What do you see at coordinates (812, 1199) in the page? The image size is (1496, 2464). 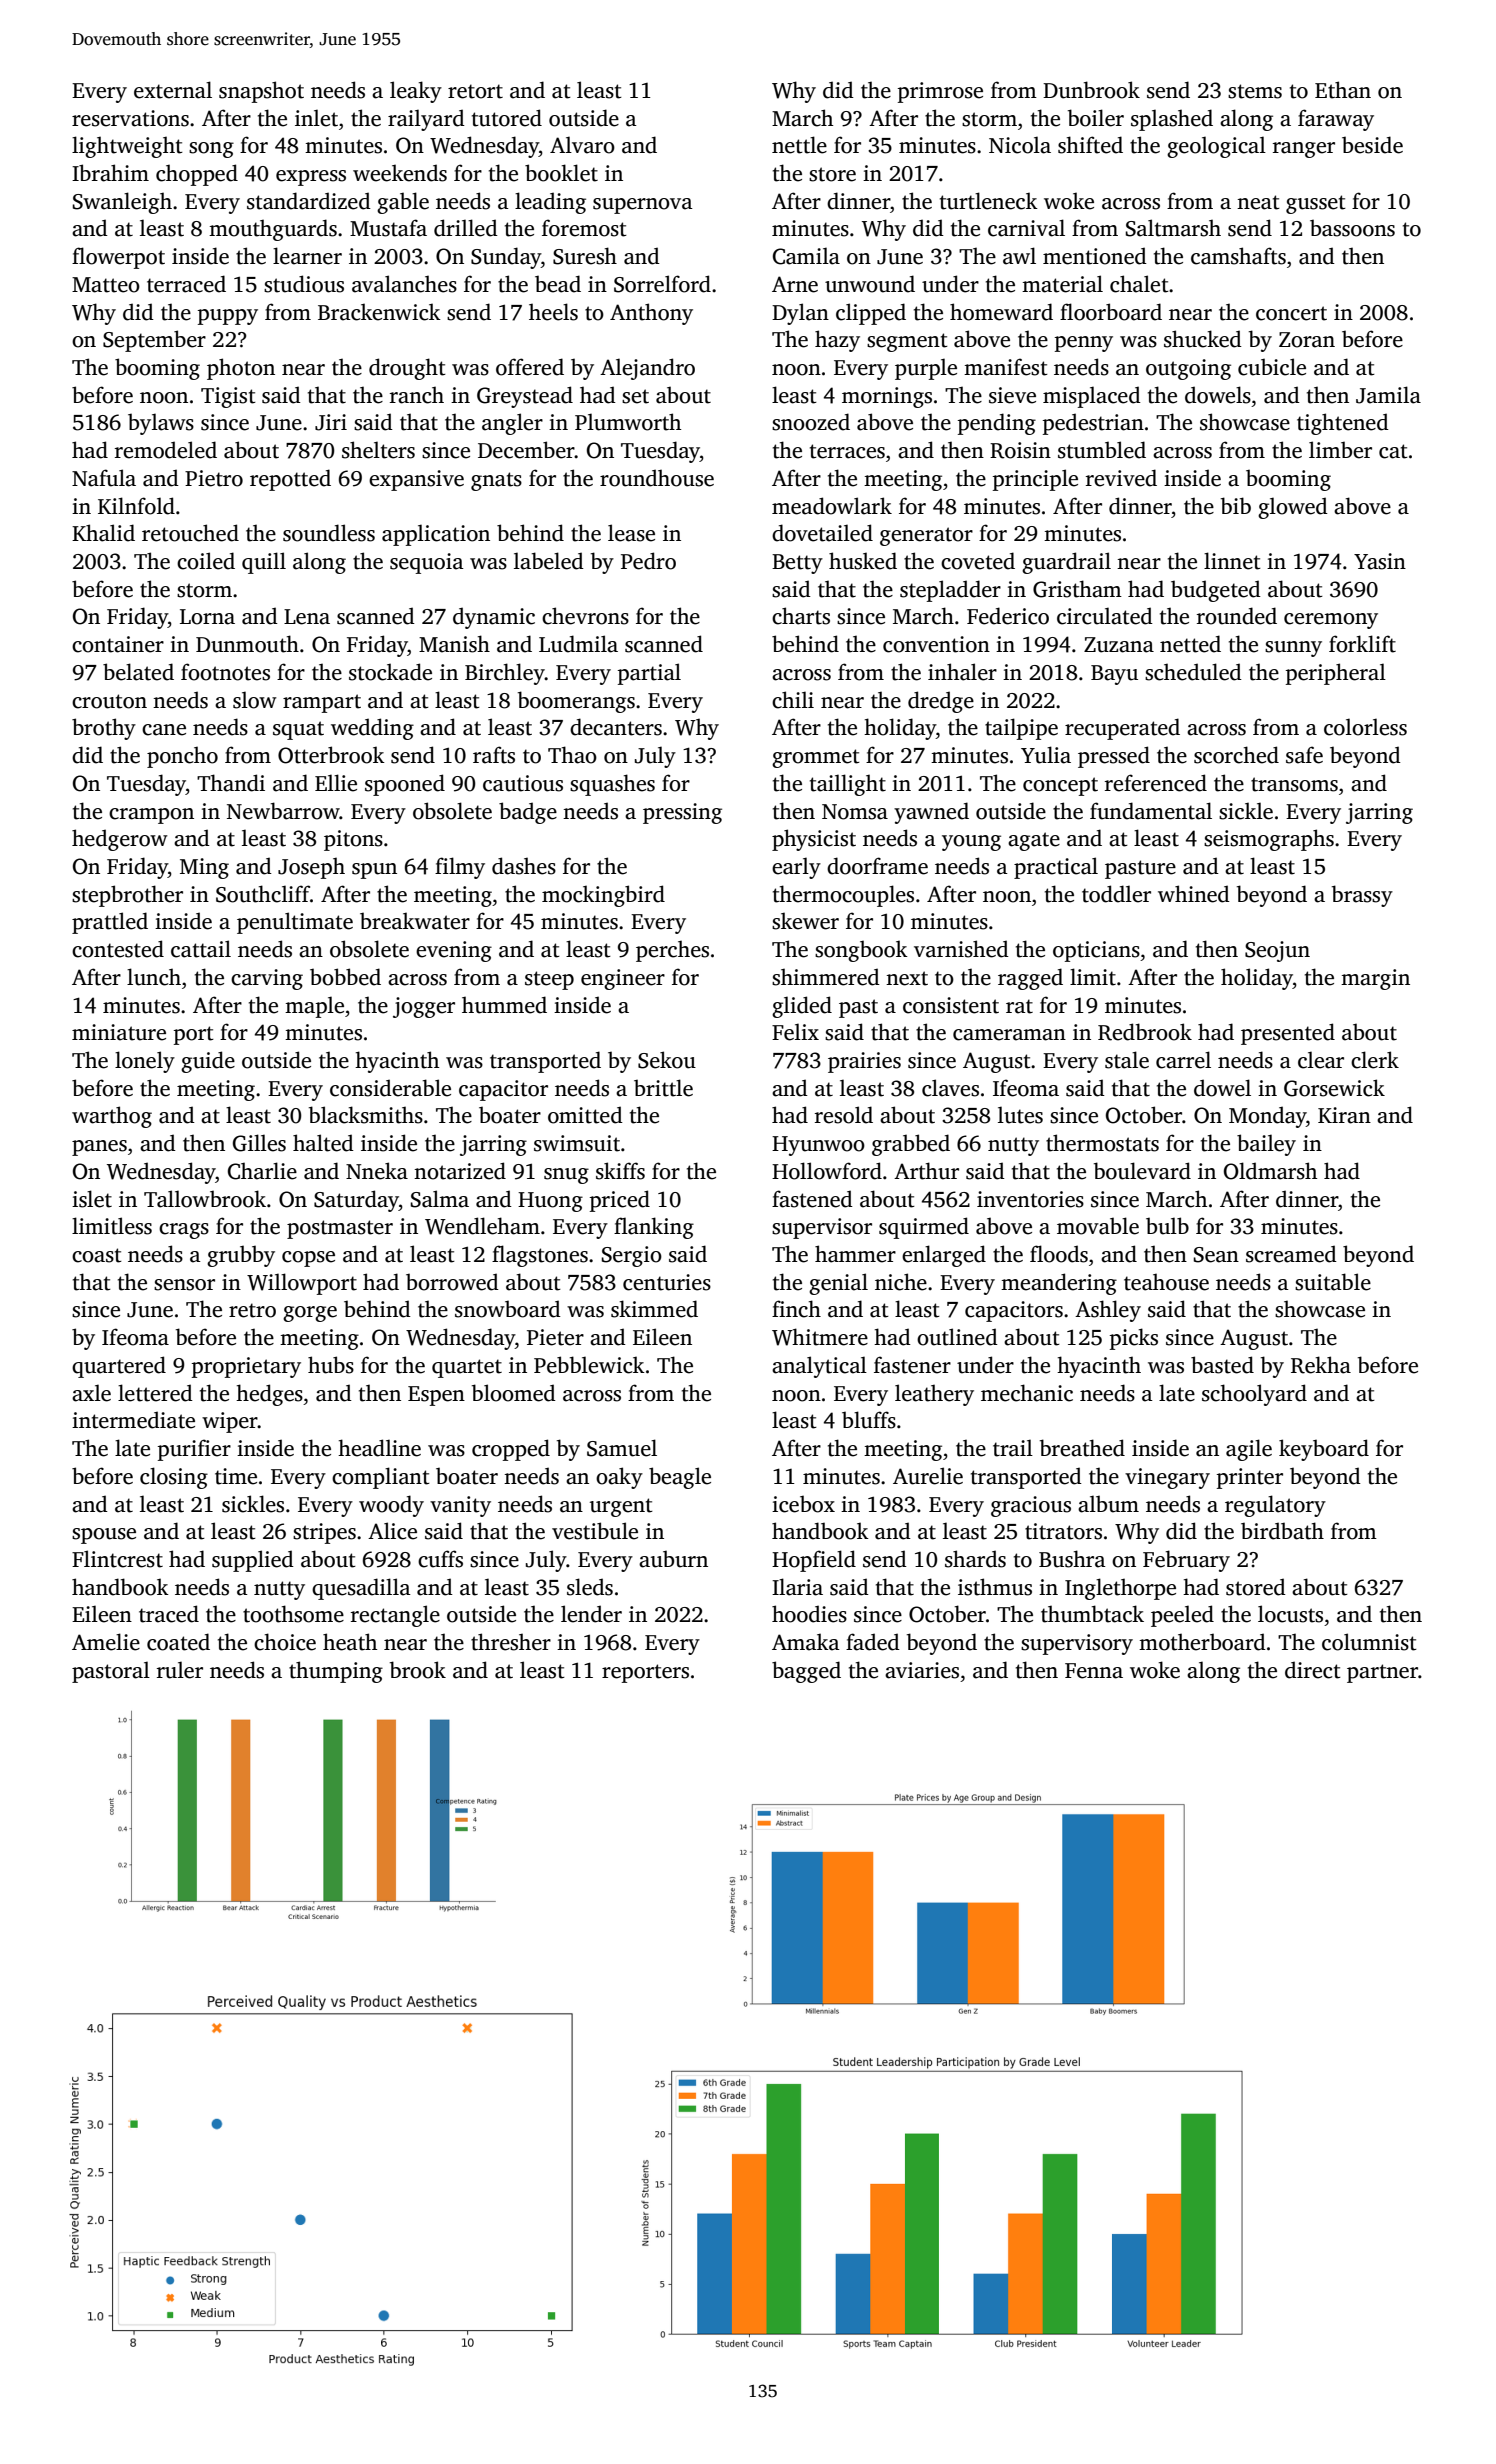 I see `fastened` at bounding box center [812, 1199].
